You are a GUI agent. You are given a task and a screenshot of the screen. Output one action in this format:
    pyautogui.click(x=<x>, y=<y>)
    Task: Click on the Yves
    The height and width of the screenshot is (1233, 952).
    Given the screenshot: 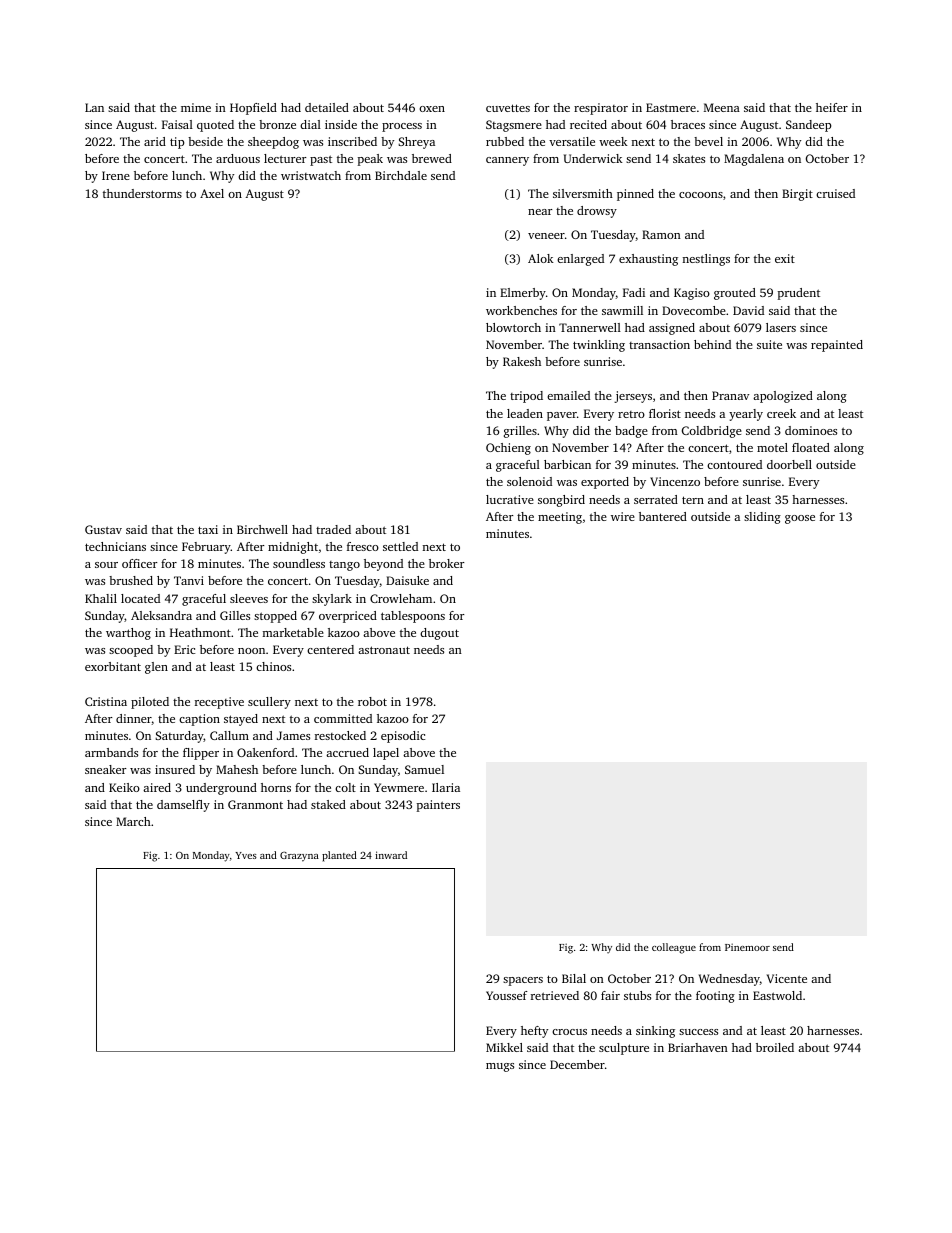 What is the action you would take?
    pyautogui.click(x=246, y=855)
